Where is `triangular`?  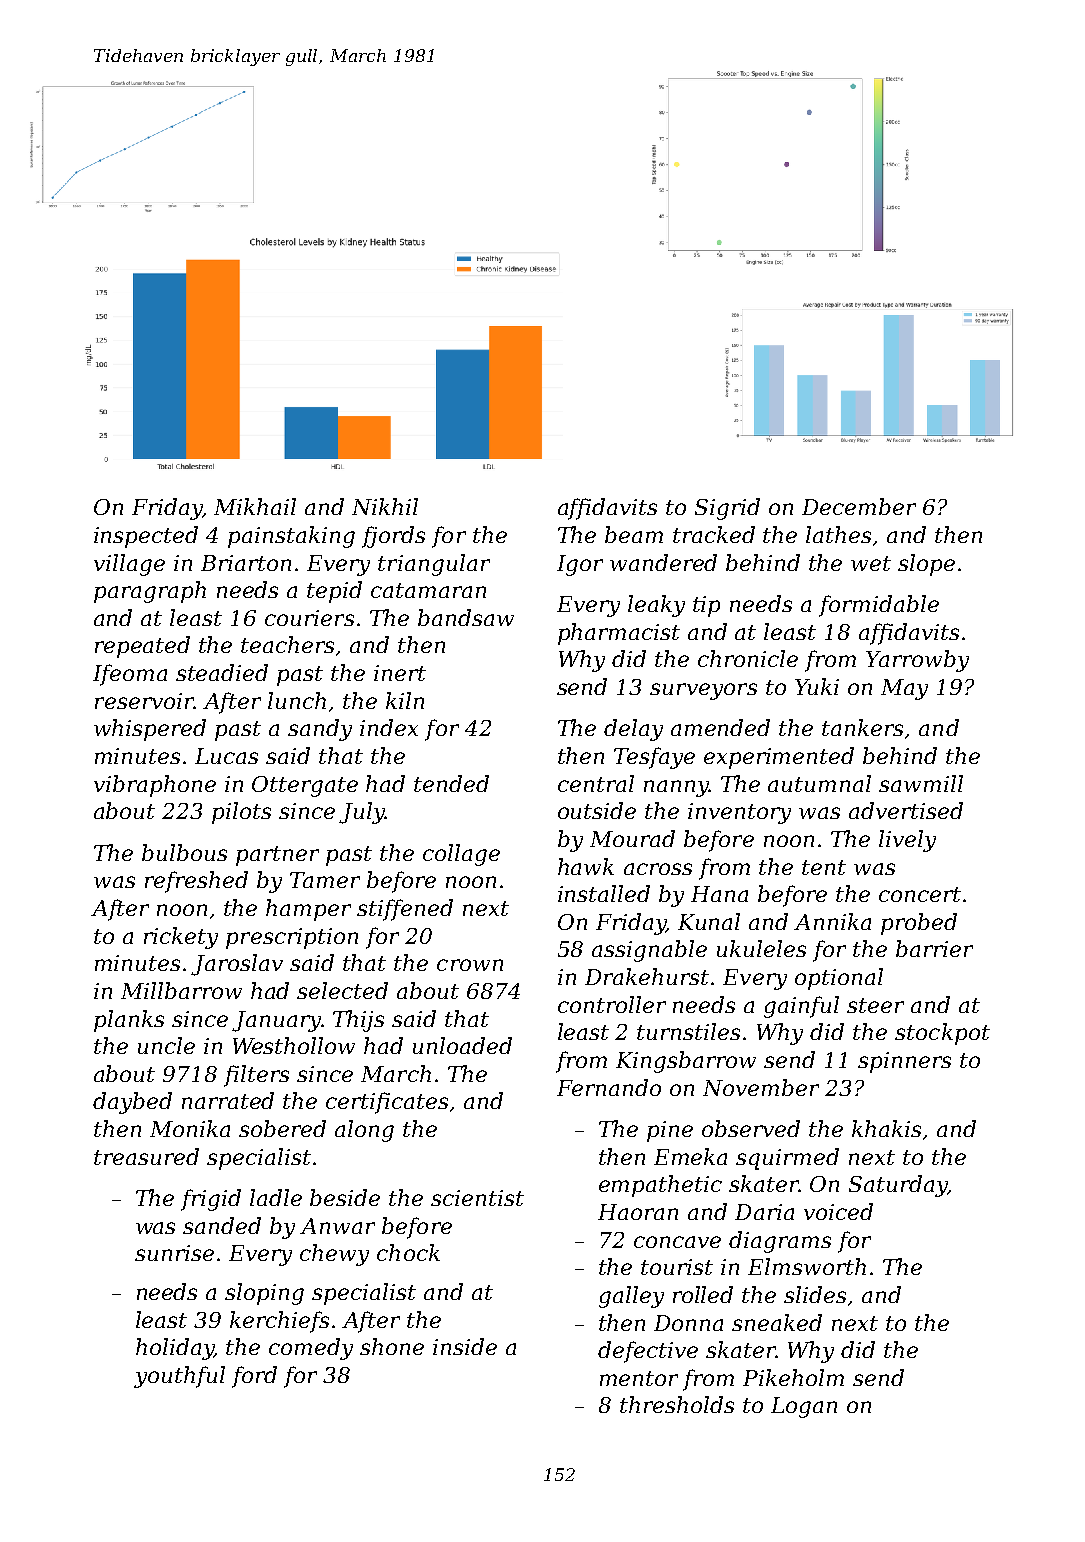
triangular is located at coordinates (434, 565).
